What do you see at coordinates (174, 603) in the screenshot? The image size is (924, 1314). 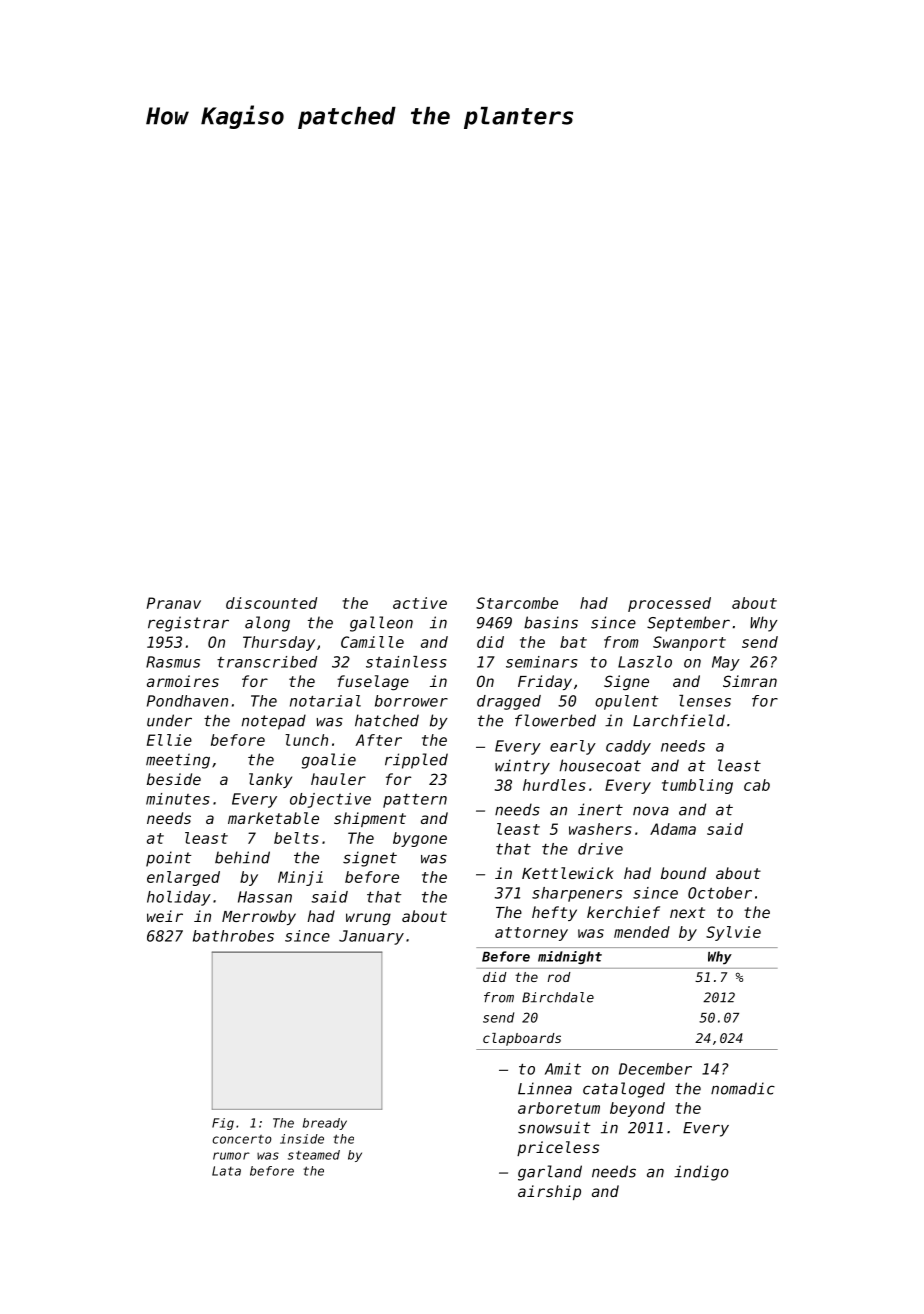 I see `Pranav` at bounding box center [174, 603].
